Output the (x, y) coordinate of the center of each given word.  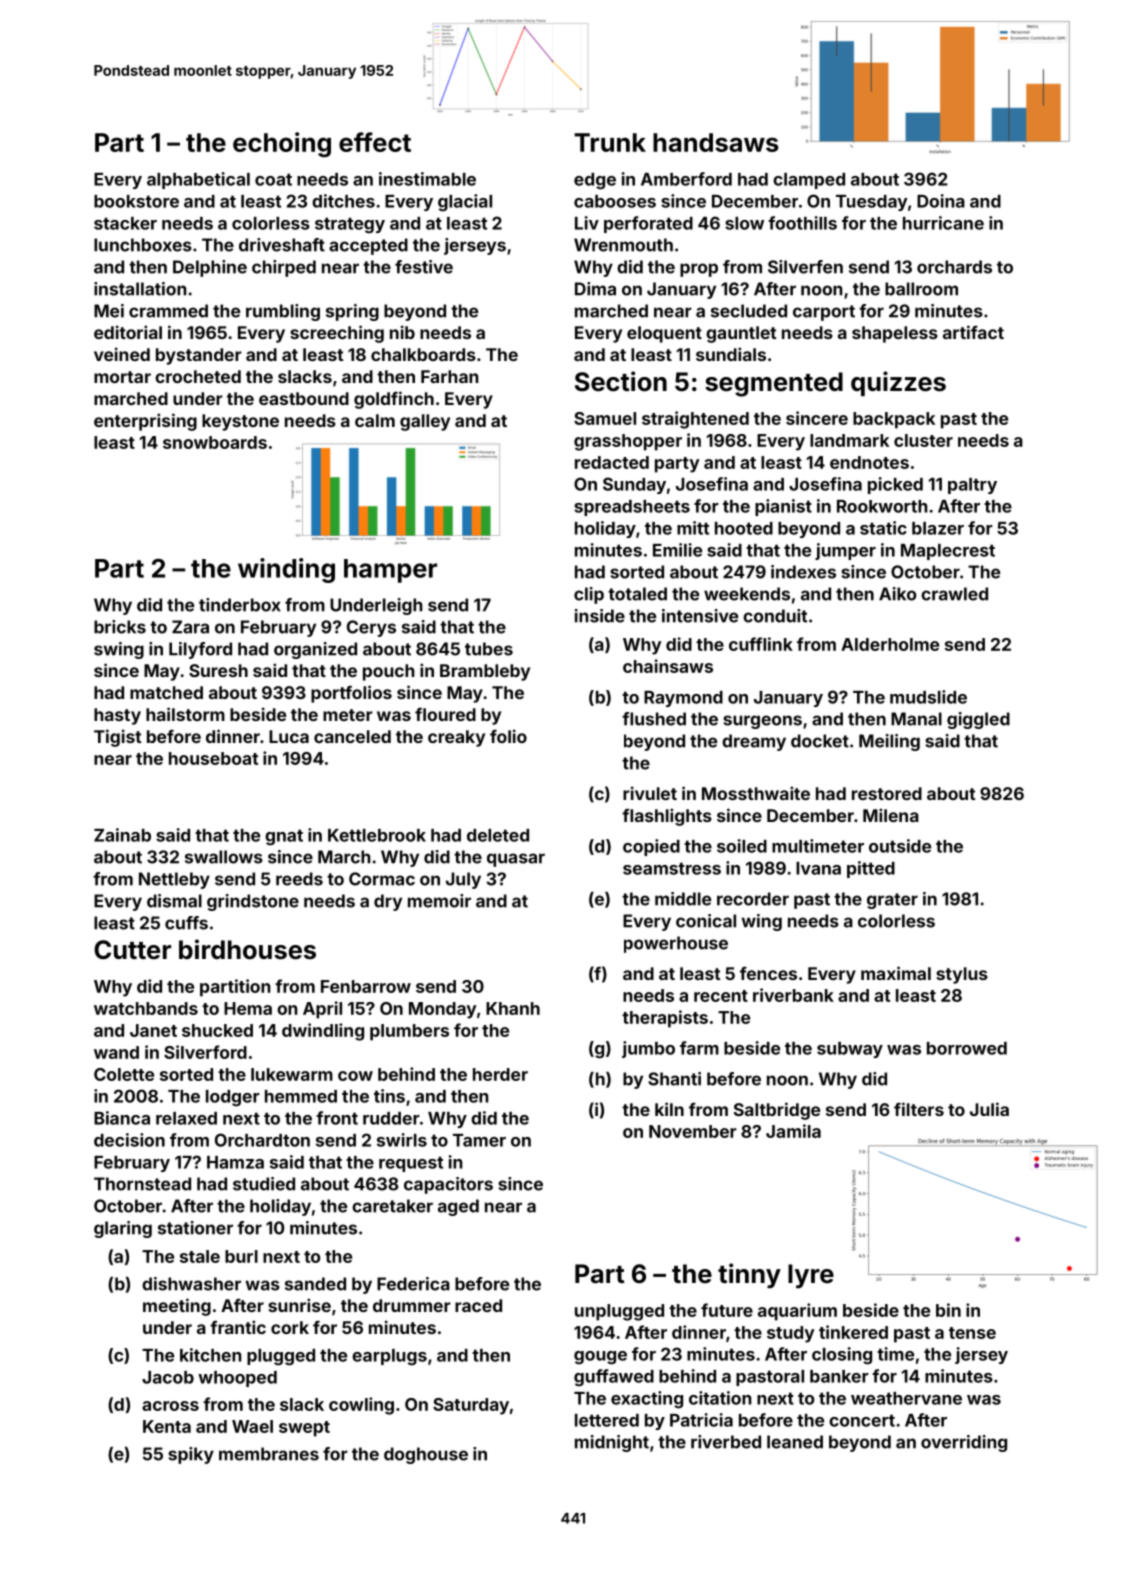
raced (478, 1305)
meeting (177, 1307)
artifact (973, 332)
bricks (120, 627)
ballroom (921, 289)
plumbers (409, 1032)
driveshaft (282, 245)
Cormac (382, 879)
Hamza (235, 1162)
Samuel (605, 418)
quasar (516, 860)
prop (699, 270)
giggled (978, 720)
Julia (989, 1109)
